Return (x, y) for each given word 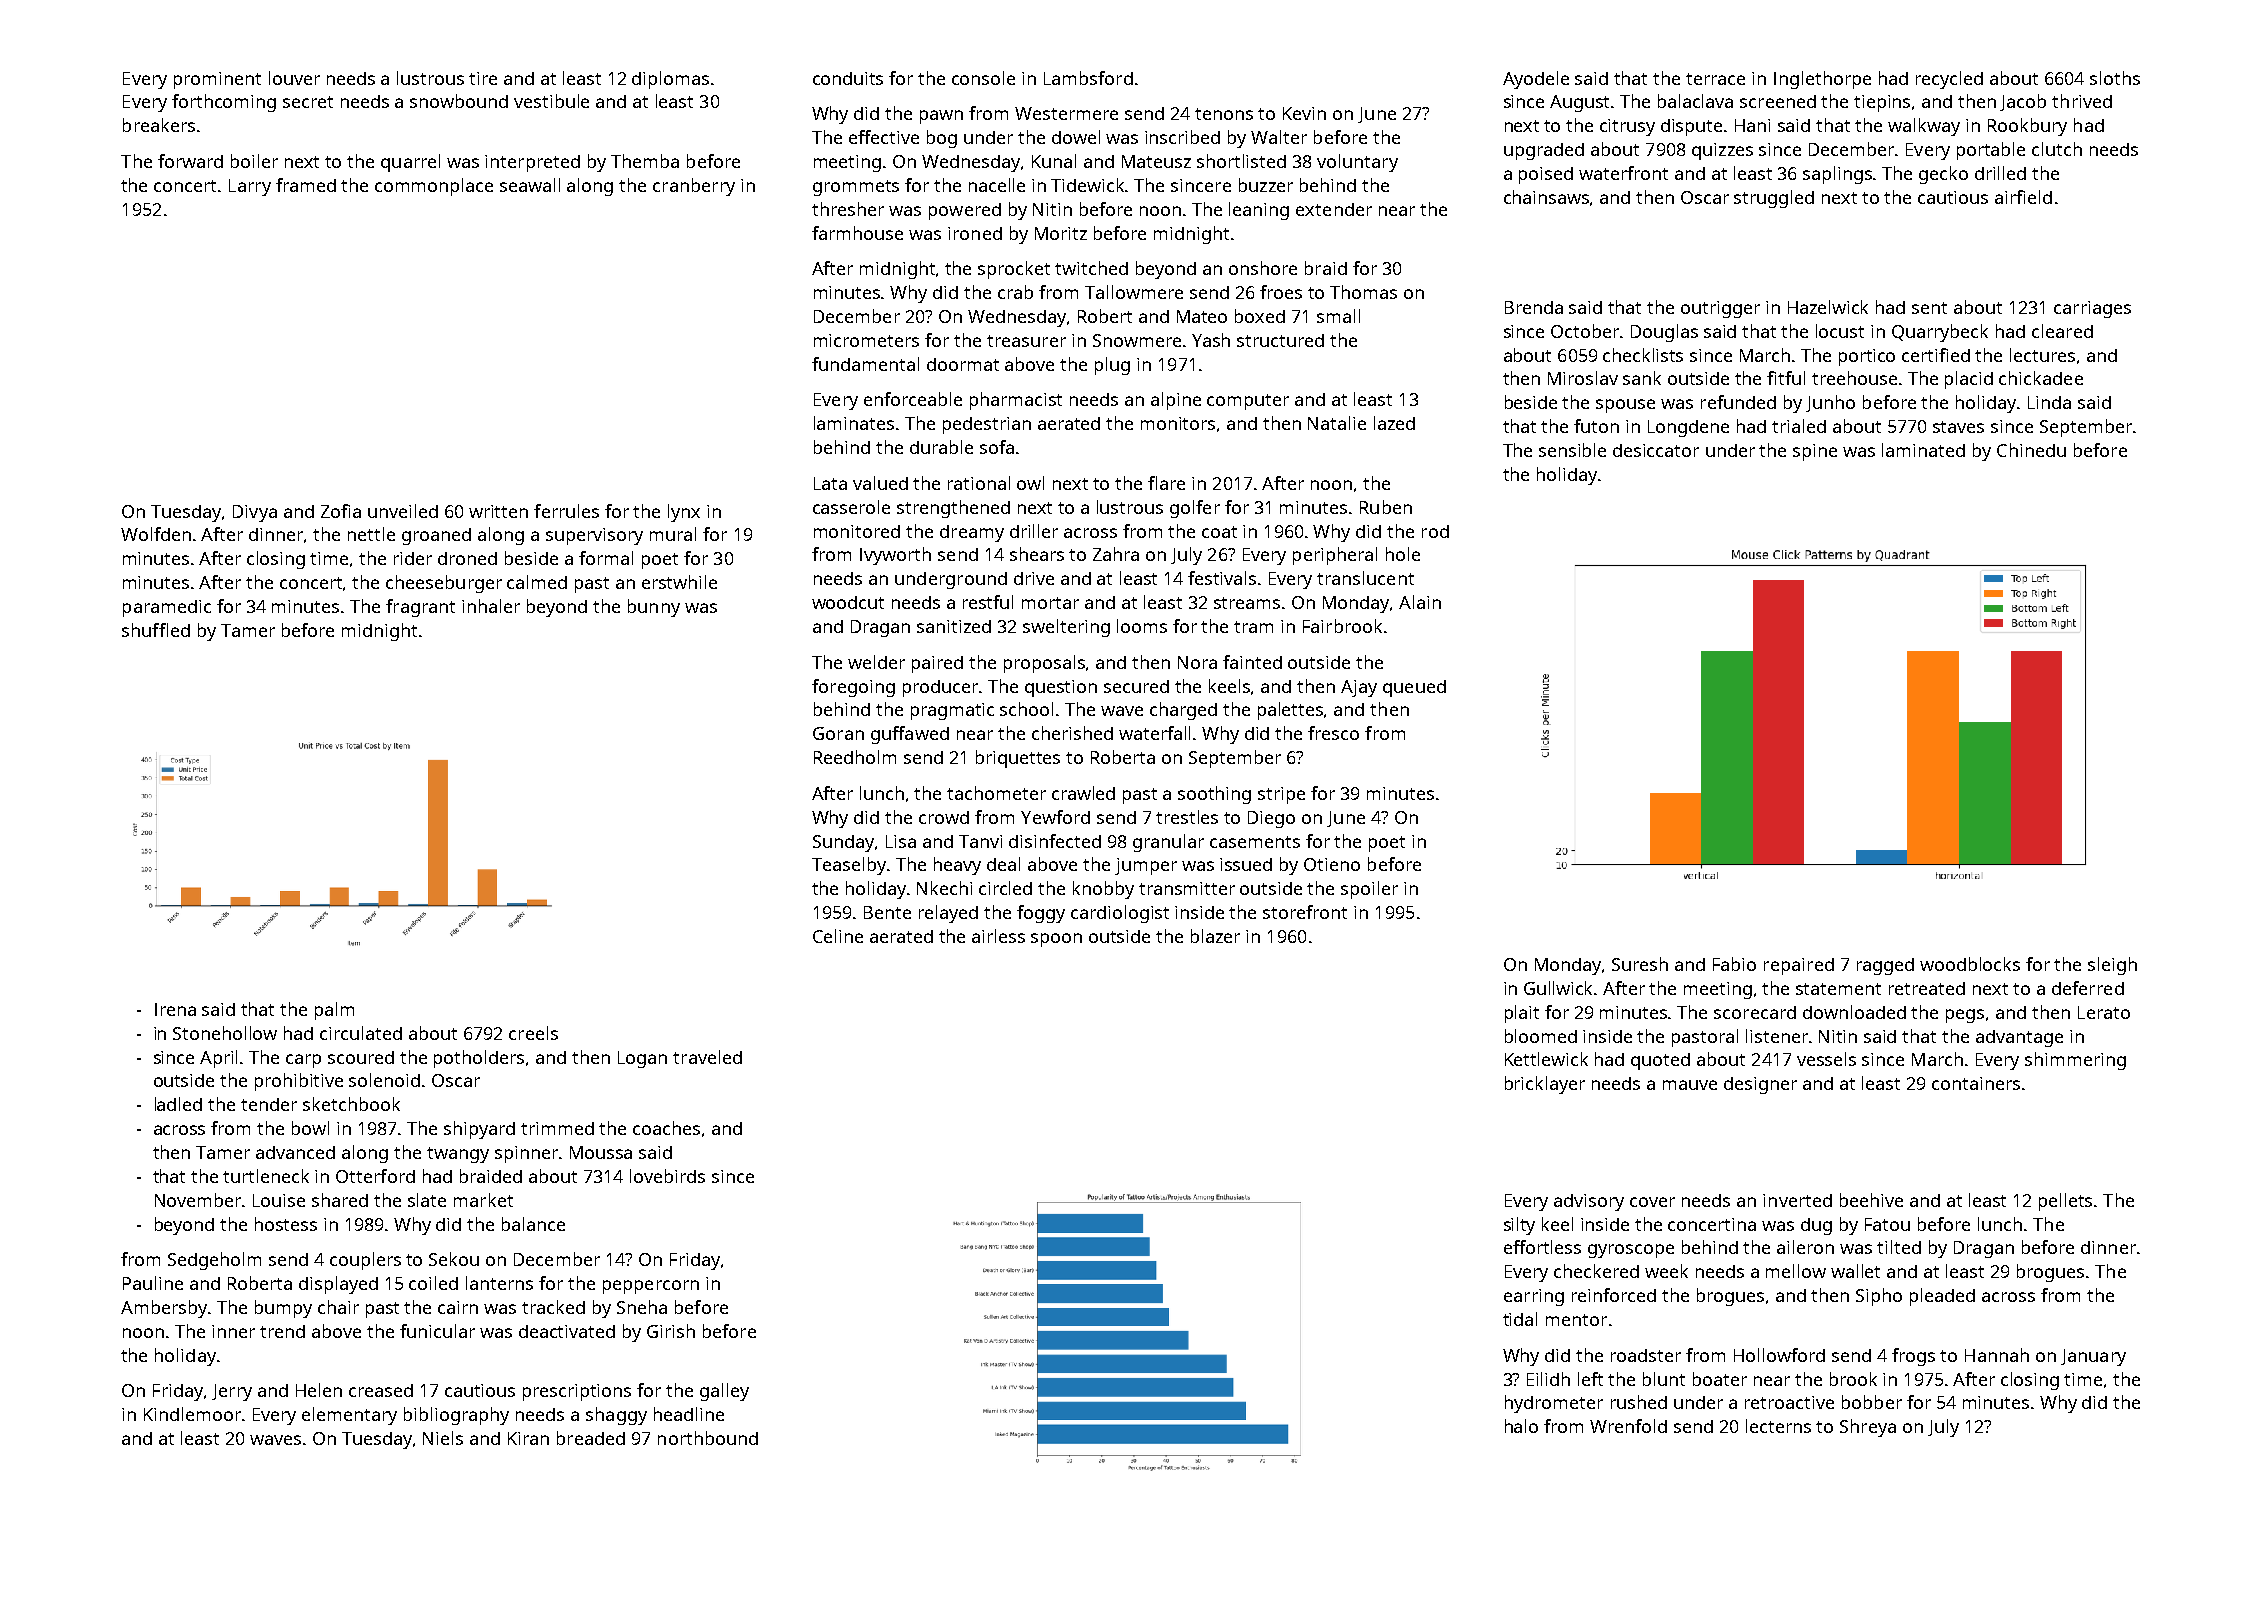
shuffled (156, 630)
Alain (1420, 602)
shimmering (2075, 1061)
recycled (1949, 80)
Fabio (1734, 964)
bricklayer (1545, 1085)
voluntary (1357, 163)
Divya (255, 513)
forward (190, 161)
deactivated (567, 1331)
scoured (361, 1057)
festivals (1222, 578)
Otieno (1332, 864)
